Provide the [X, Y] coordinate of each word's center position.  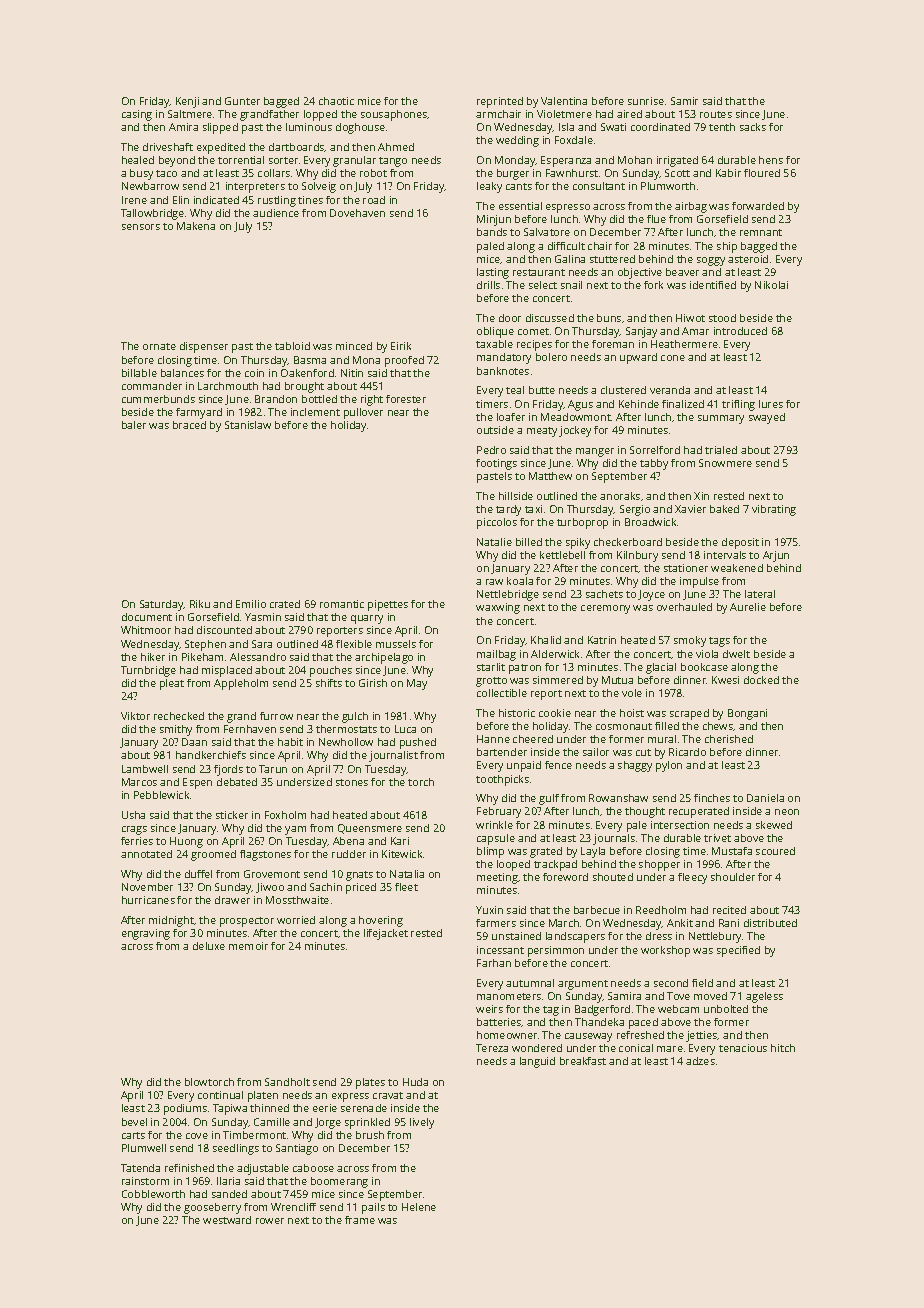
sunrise [646, 101]
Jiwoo [270, 888]
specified [738, 951]
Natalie [494, 542]
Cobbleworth [153, 1194]
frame [360, 1220]
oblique [495, 332]
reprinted [500, 102]
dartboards [297, 147]
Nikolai [771, 285]
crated [285, 604]
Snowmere [725, 463]
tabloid [292, 346]
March [564, 923]
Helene [419, 1207]
